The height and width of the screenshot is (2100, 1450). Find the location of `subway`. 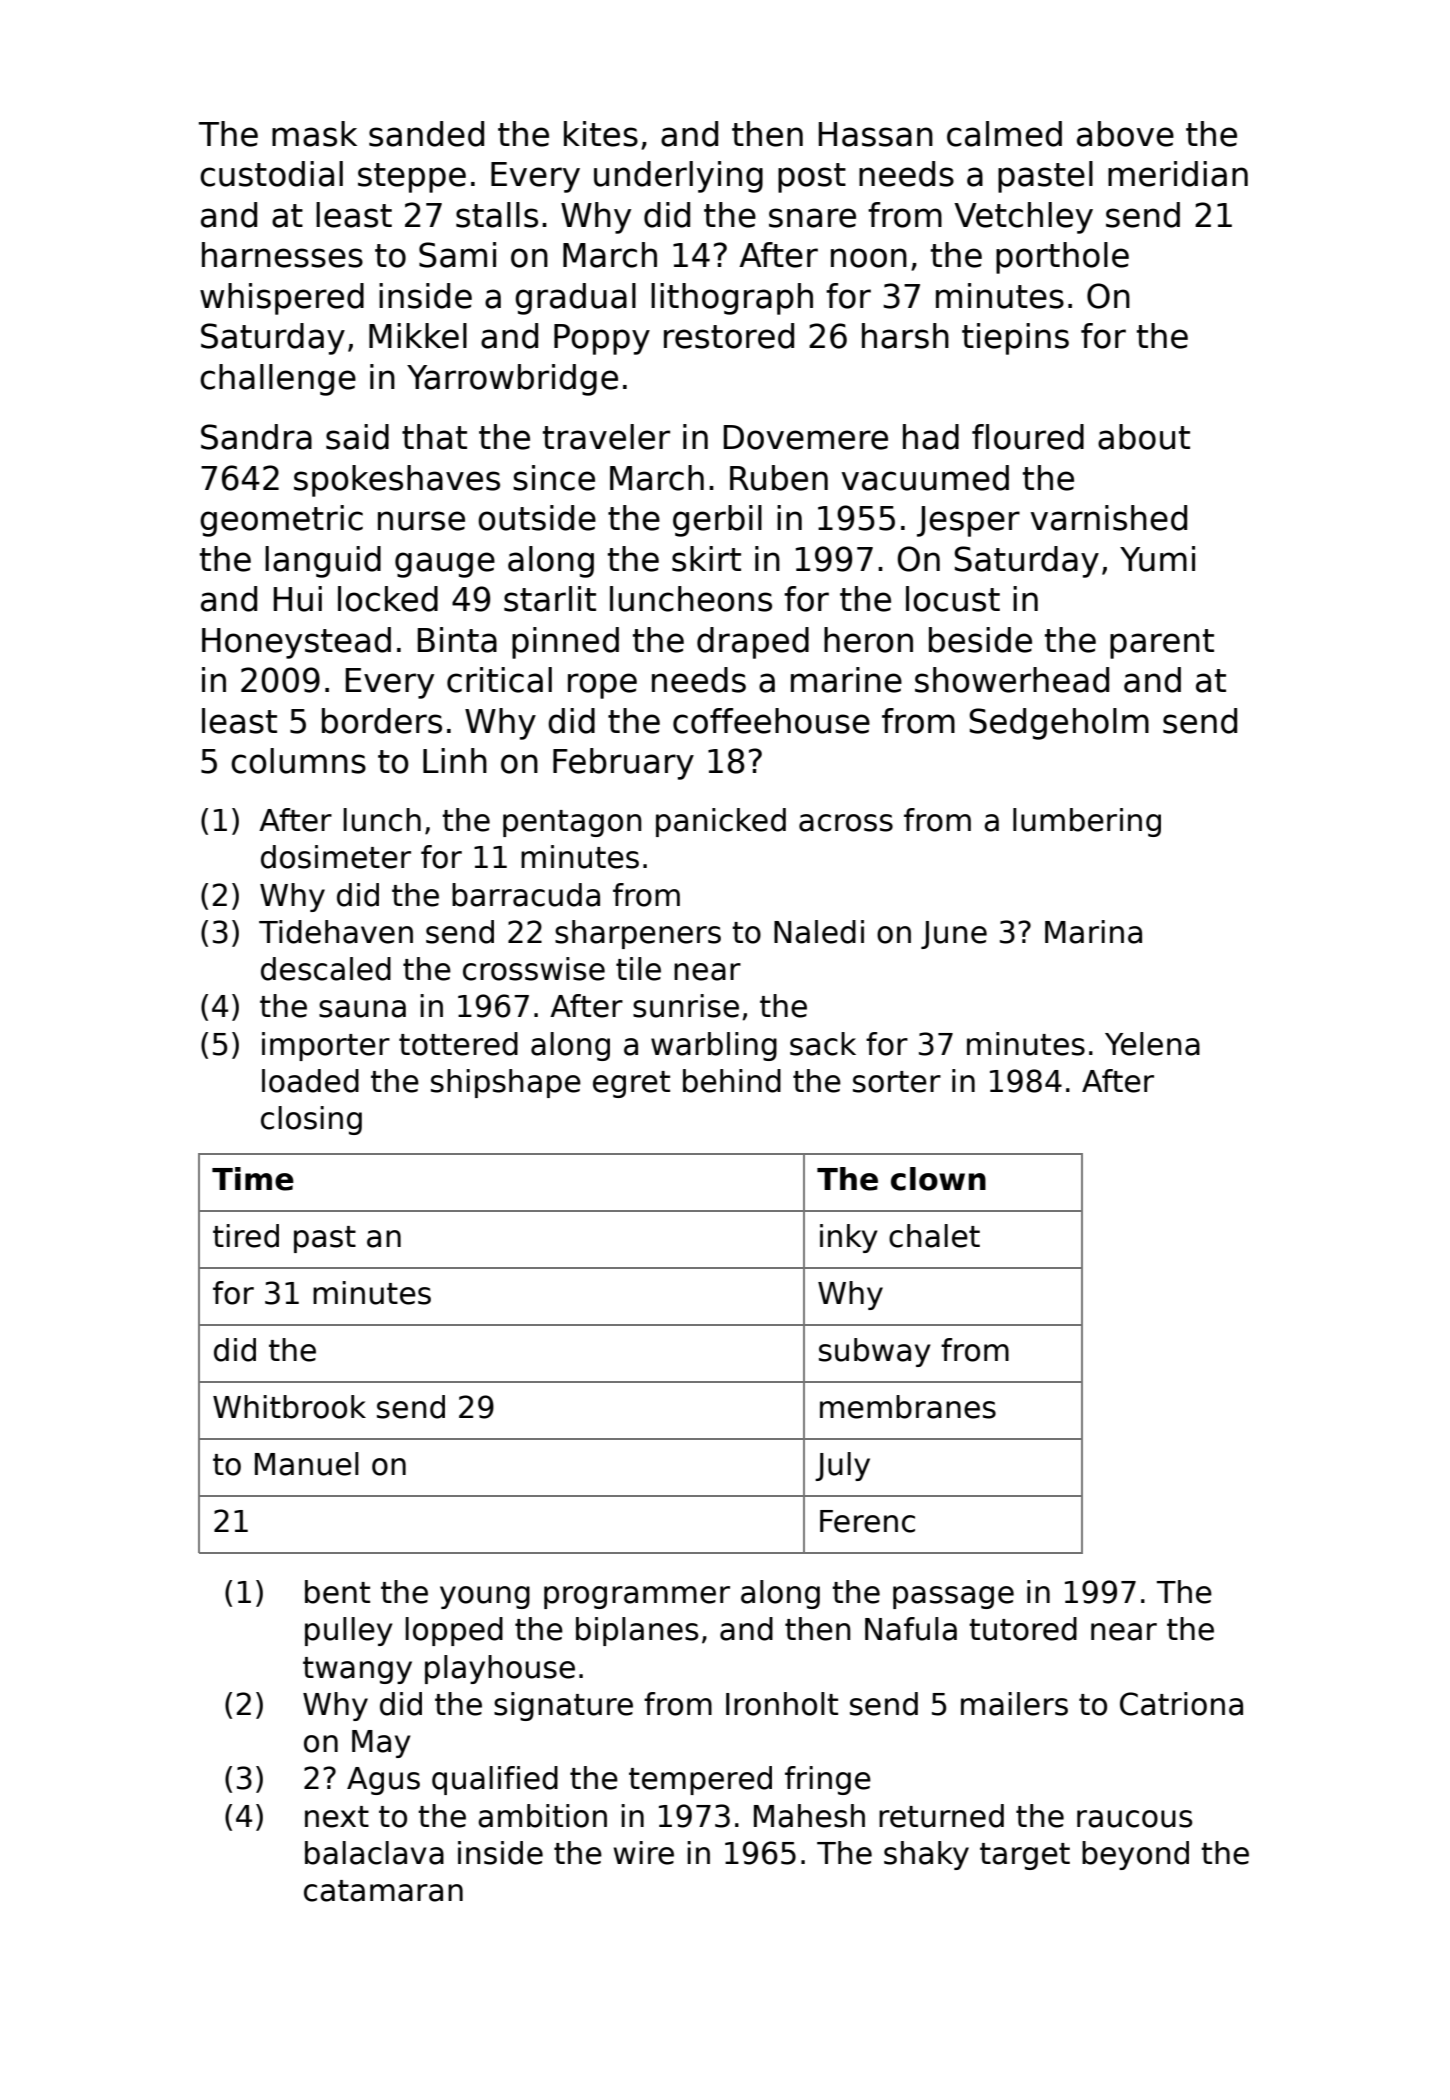

subway is located at coordinates (875, 1352).
